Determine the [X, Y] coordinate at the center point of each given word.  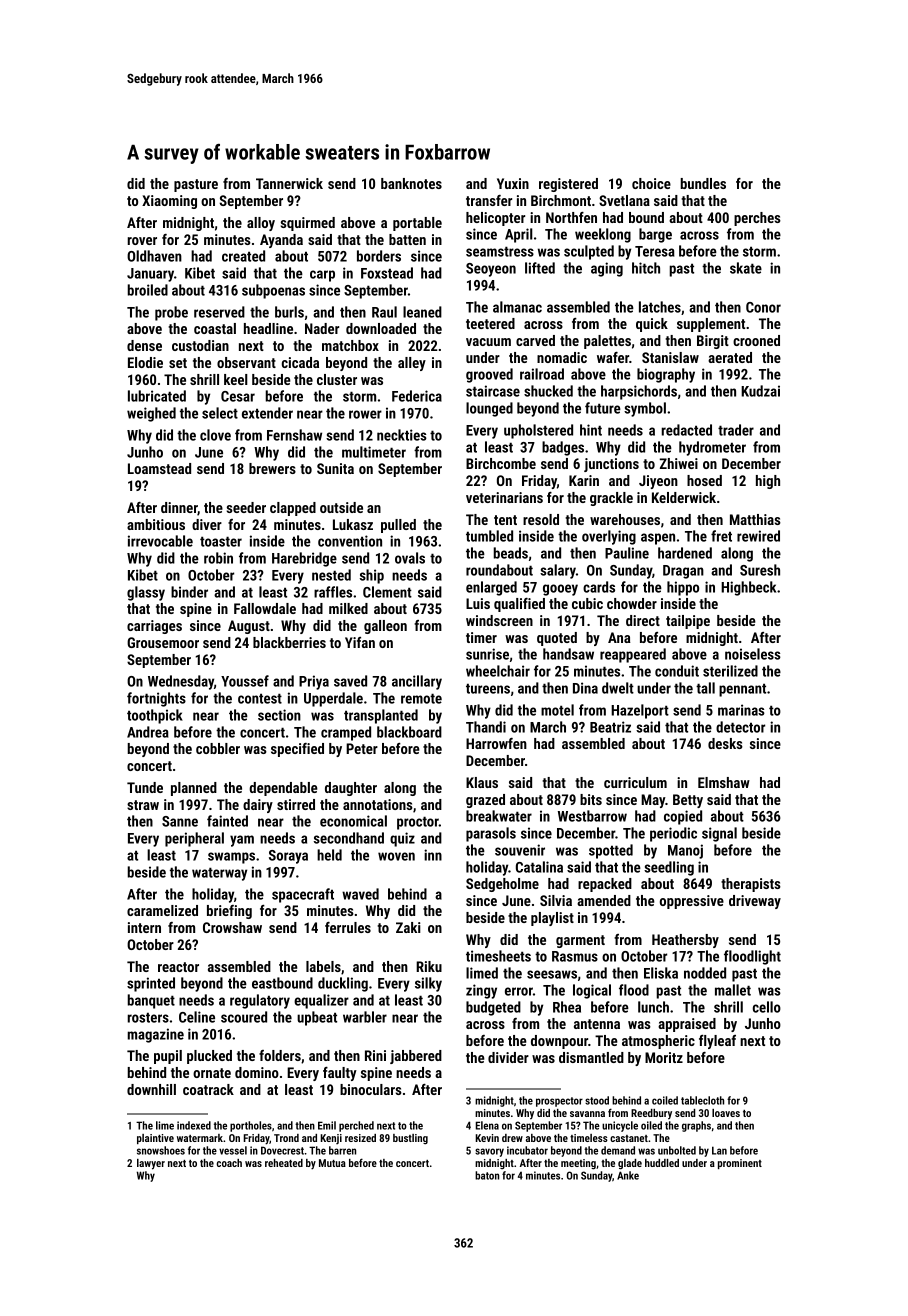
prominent [740, 1164]
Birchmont [561, 200]
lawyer [151, 1164]
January [150, 275]
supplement [711, 325]
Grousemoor [163, 642]
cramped [346, 733]
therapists [751, 885]
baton [487, 1175]
